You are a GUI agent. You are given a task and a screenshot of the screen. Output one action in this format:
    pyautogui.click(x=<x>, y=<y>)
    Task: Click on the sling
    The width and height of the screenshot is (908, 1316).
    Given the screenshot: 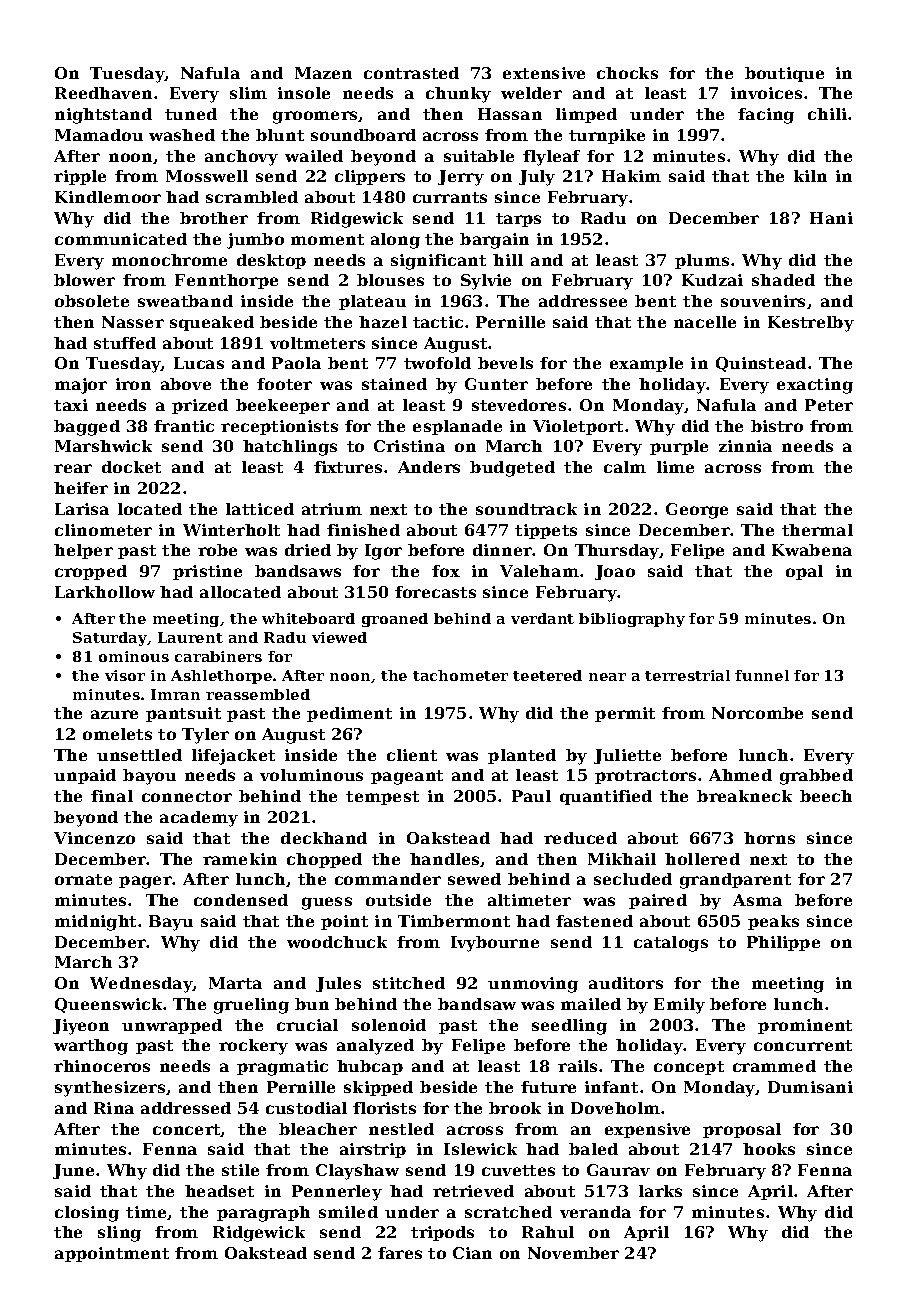 What is the action you would take?
    pyautogui.click(x=119, y=1234)
